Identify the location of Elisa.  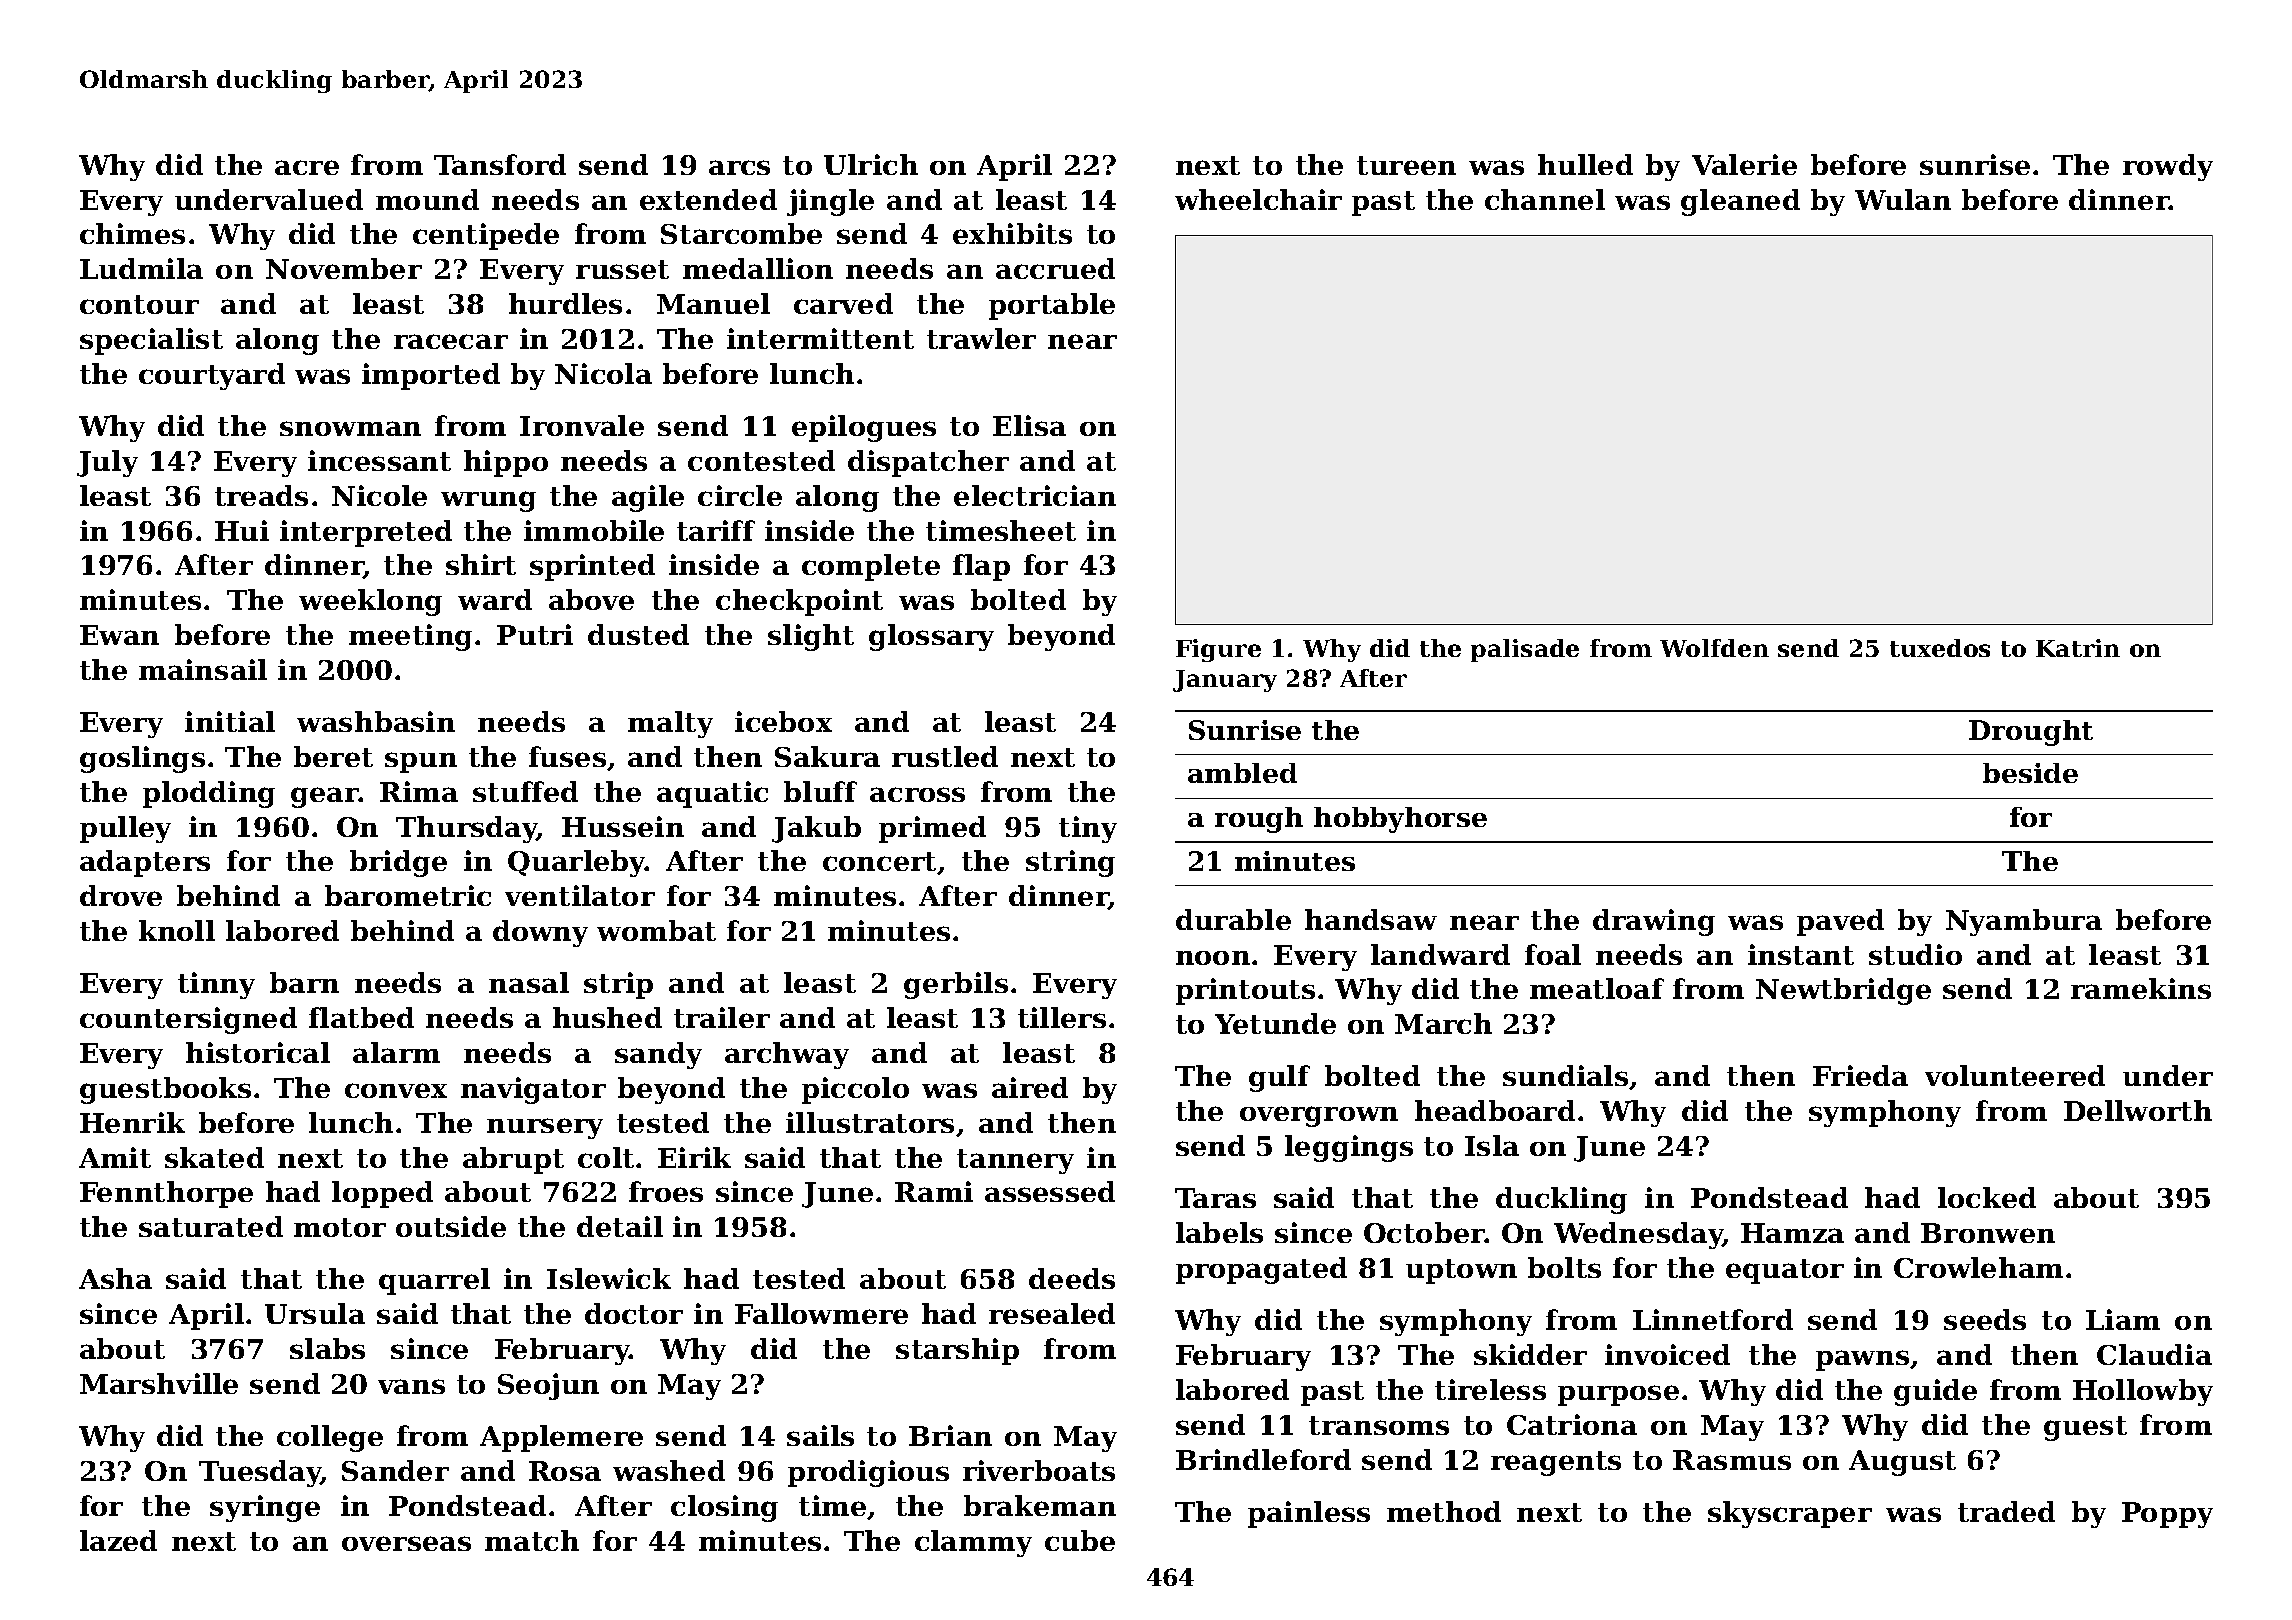
(1029, 425).
